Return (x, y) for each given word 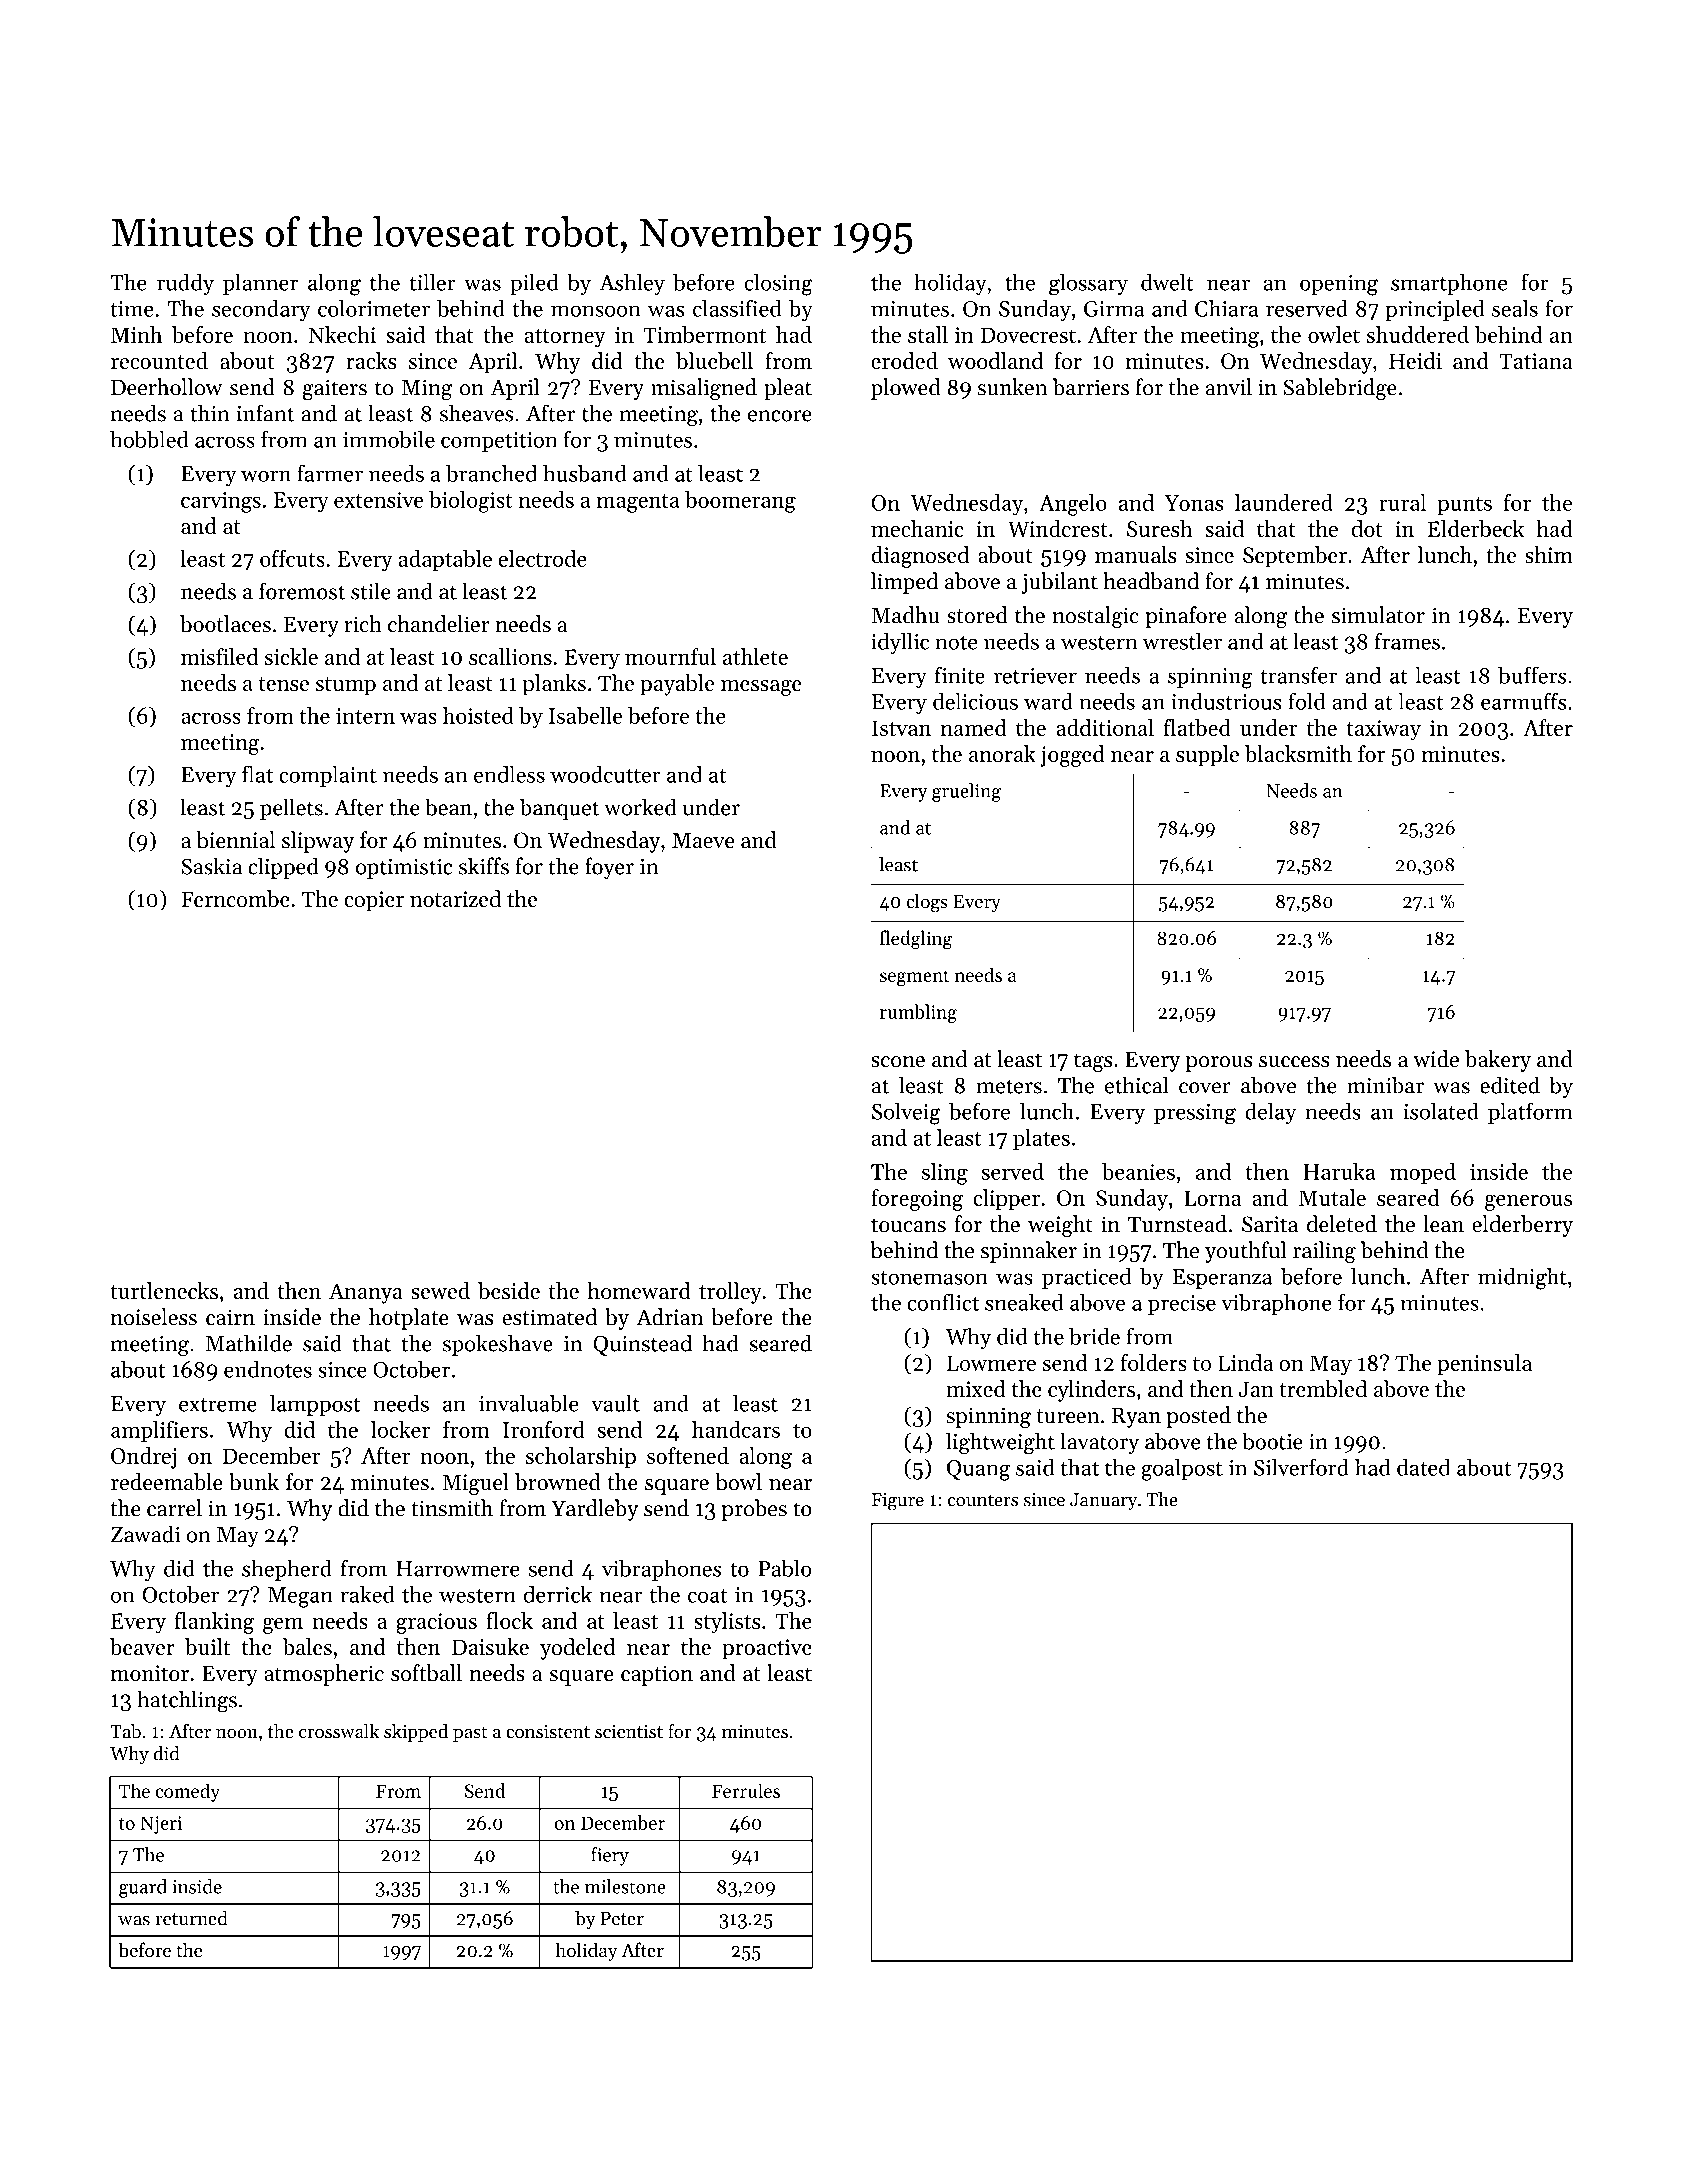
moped (1423, 1173)
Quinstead (642, 1345)
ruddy (185, 284)
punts (1464, 506)
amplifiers (159, 1431)
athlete (755, 656)
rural (1402, 502)
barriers (1091, 387)
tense (284, 684)
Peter (622, 1919)
